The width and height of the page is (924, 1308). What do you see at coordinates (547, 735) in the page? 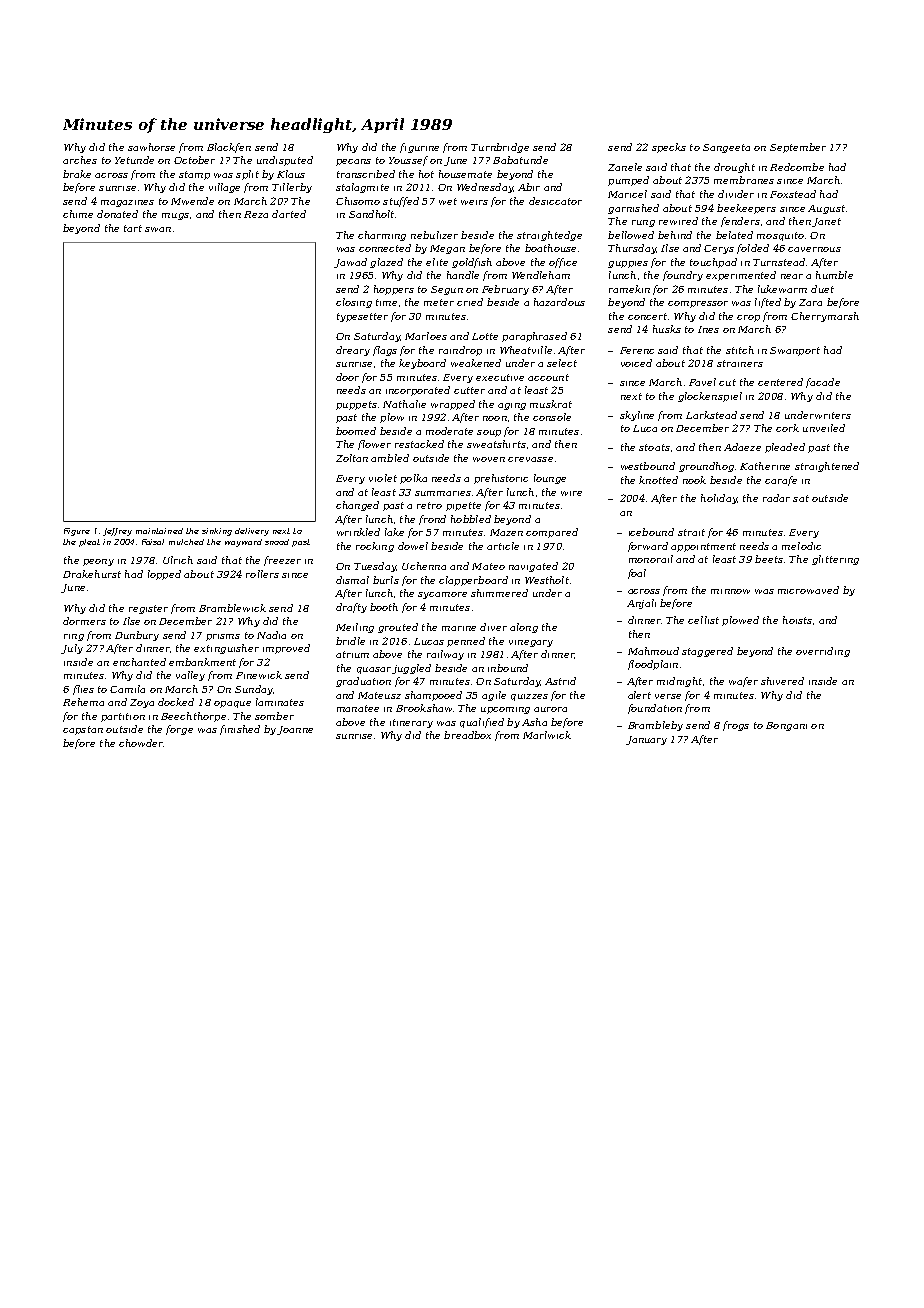
I see `Marlwick` at bounding box center [547, 735].
